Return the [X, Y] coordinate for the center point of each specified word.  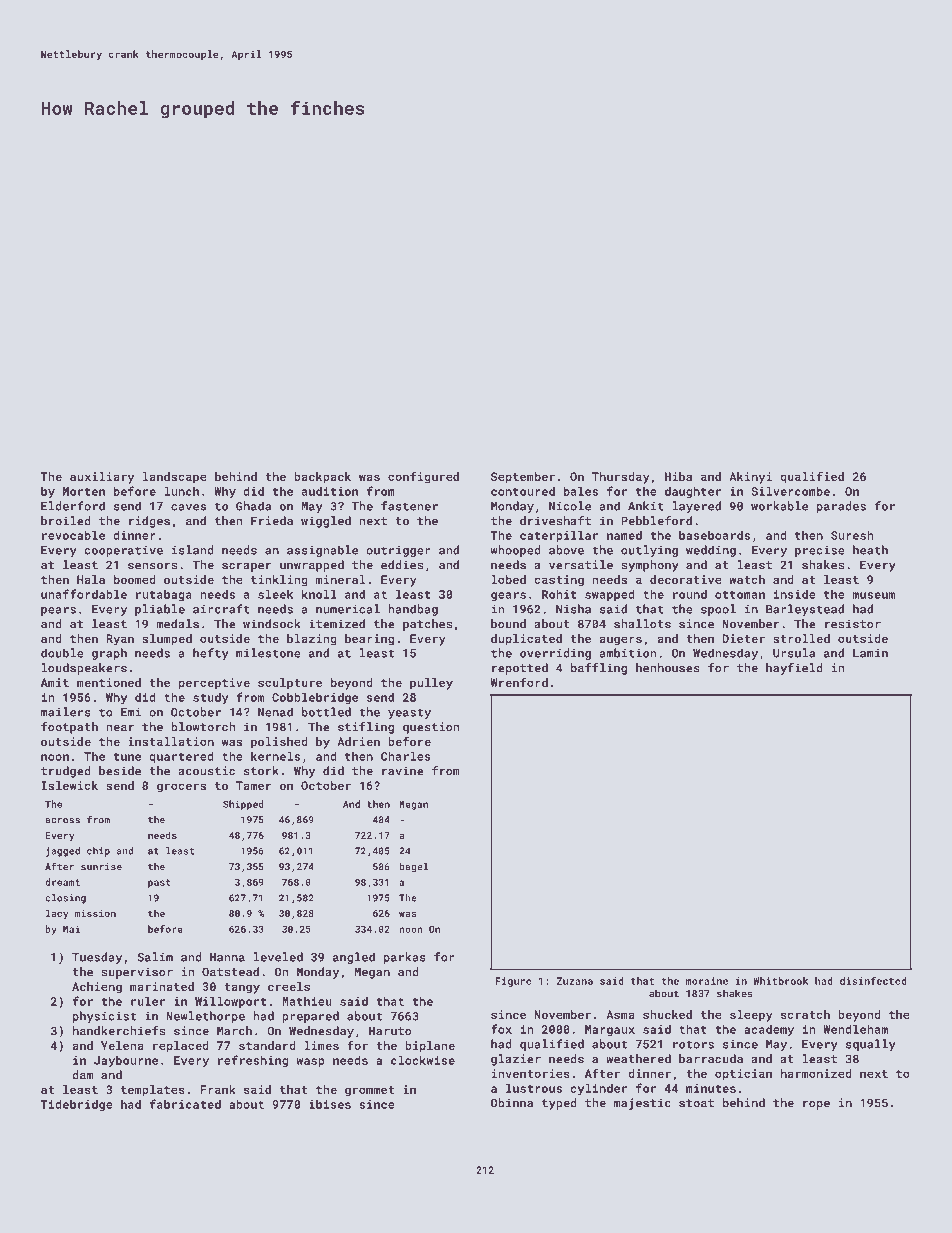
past [159, 883]
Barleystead [805, 610]
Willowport [231, 1002]
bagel [413, 868]
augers [620, 641]
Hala [91, 579]
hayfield [794, 669]
